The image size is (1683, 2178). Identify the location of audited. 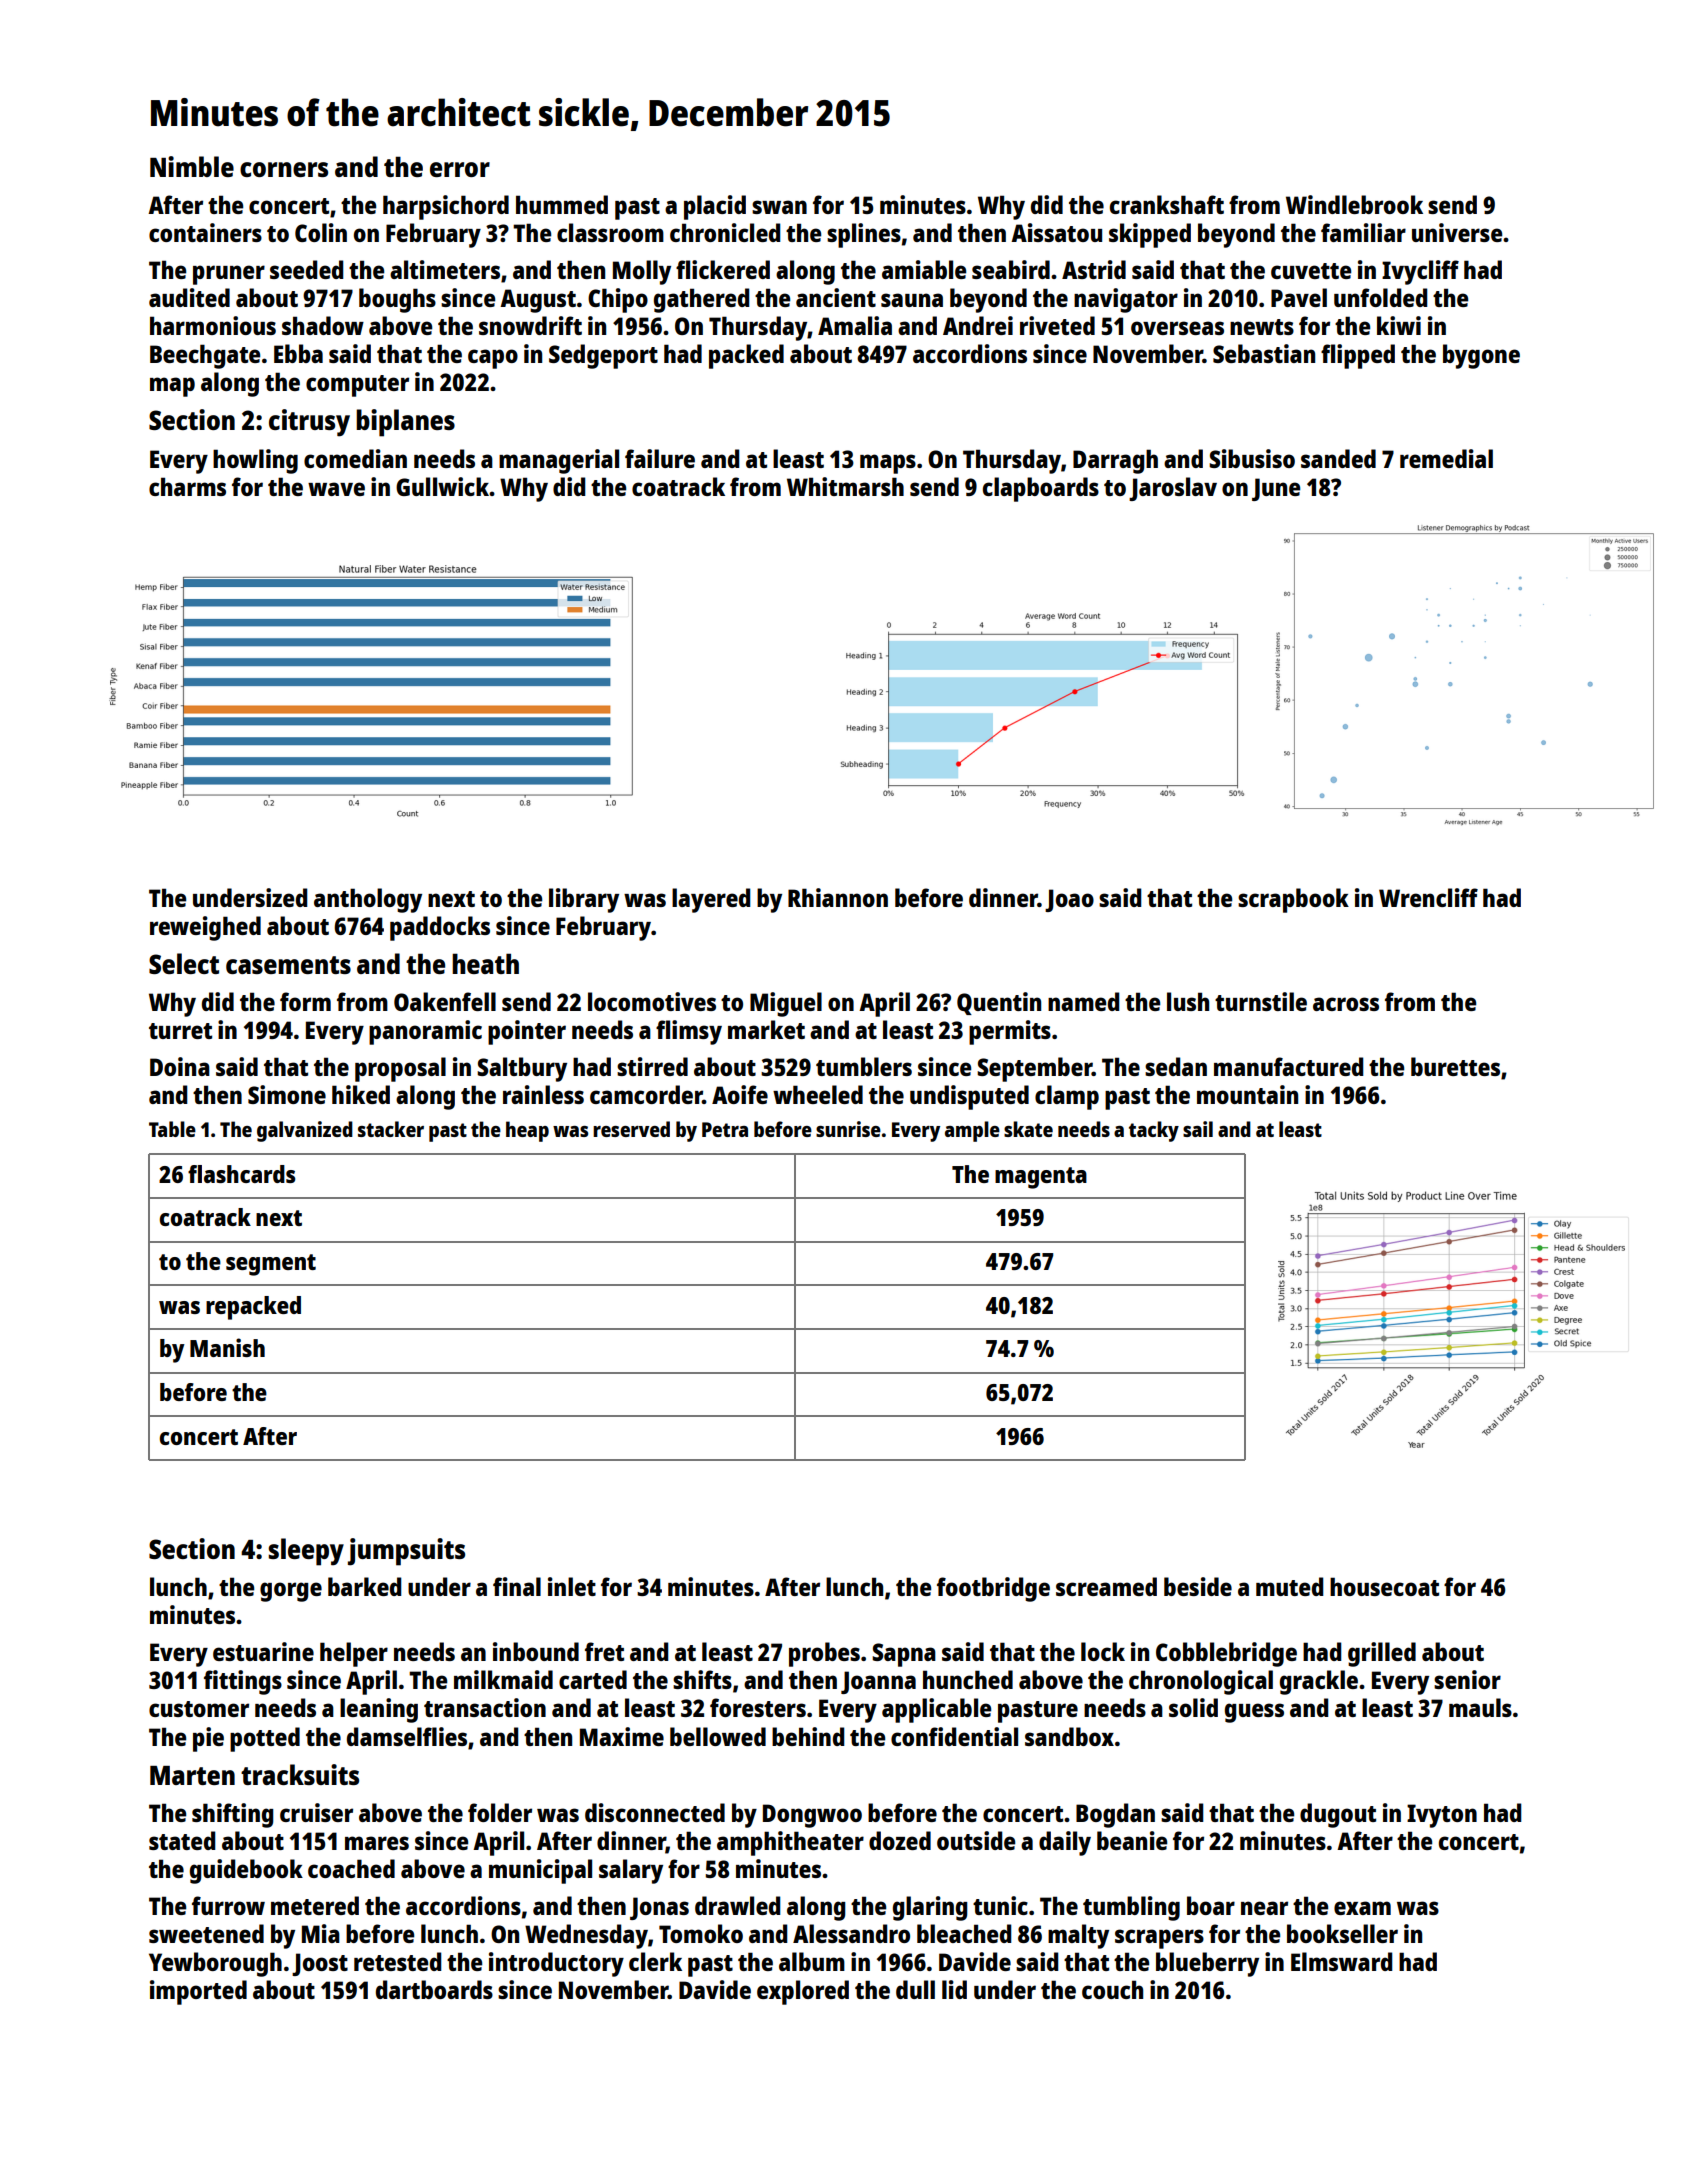
(189, 297).
